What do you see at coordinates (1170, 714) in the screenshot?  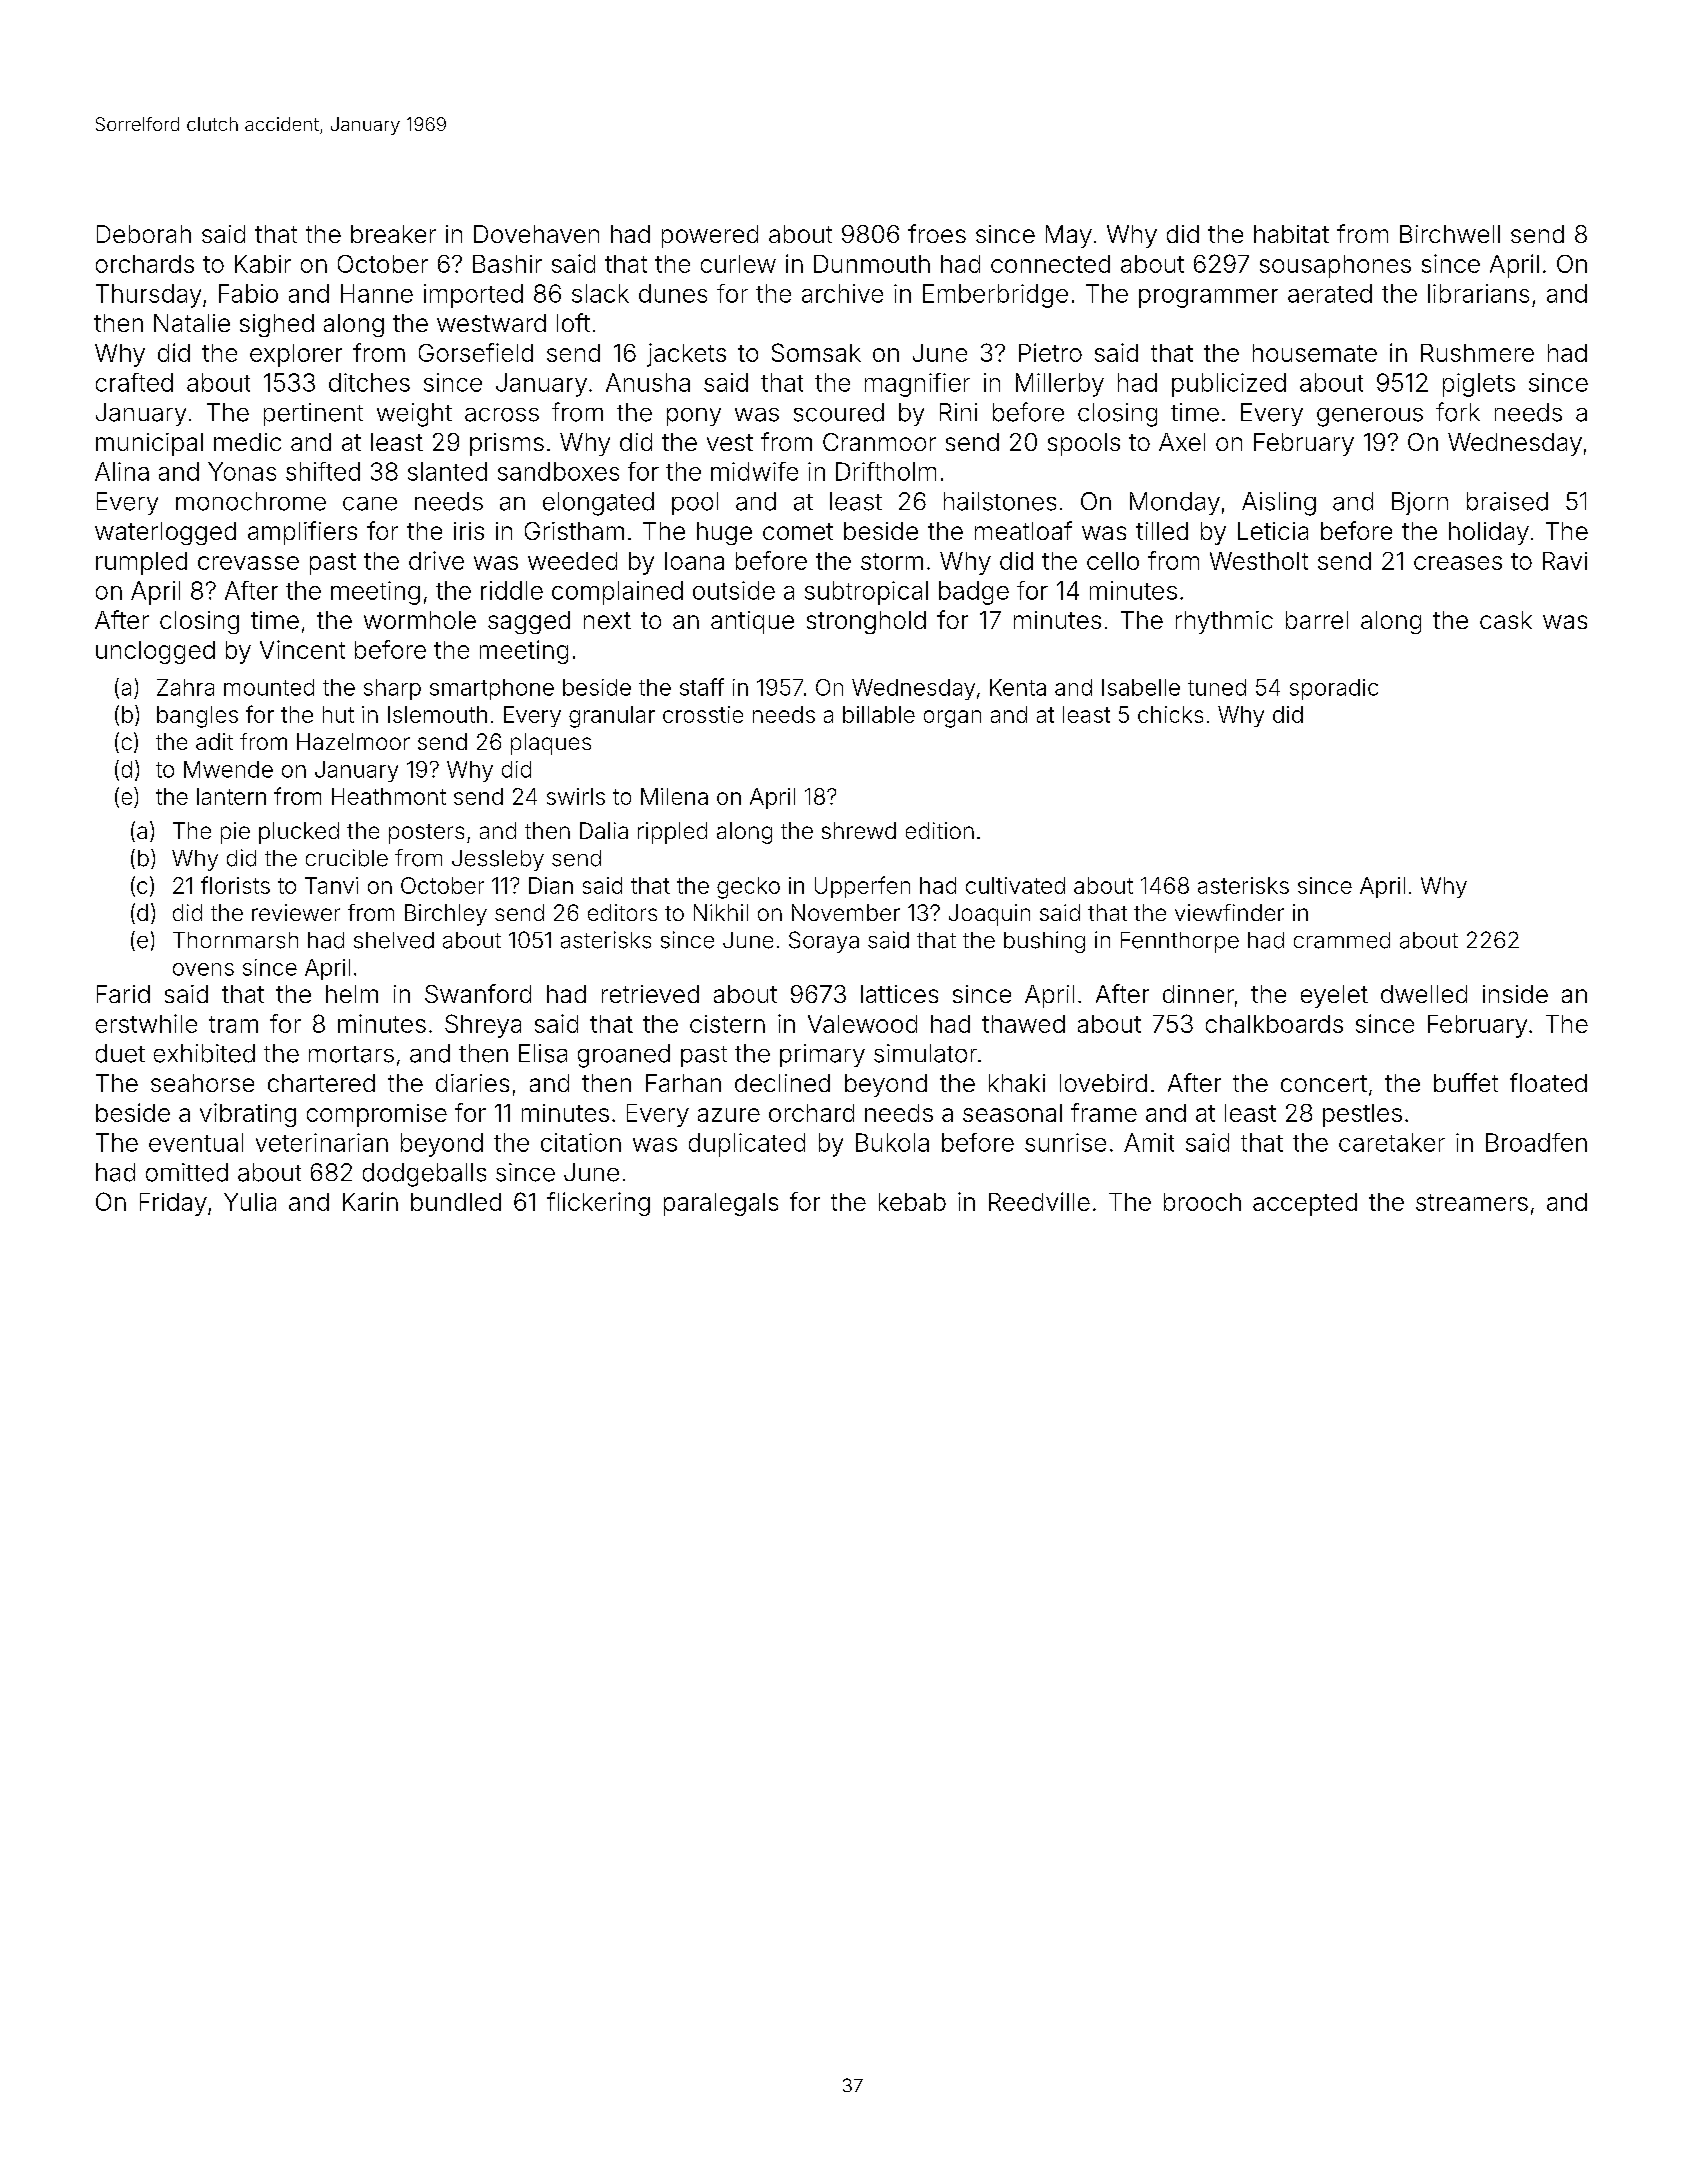 I see `chicks` at bounding box center [1170, 714].
